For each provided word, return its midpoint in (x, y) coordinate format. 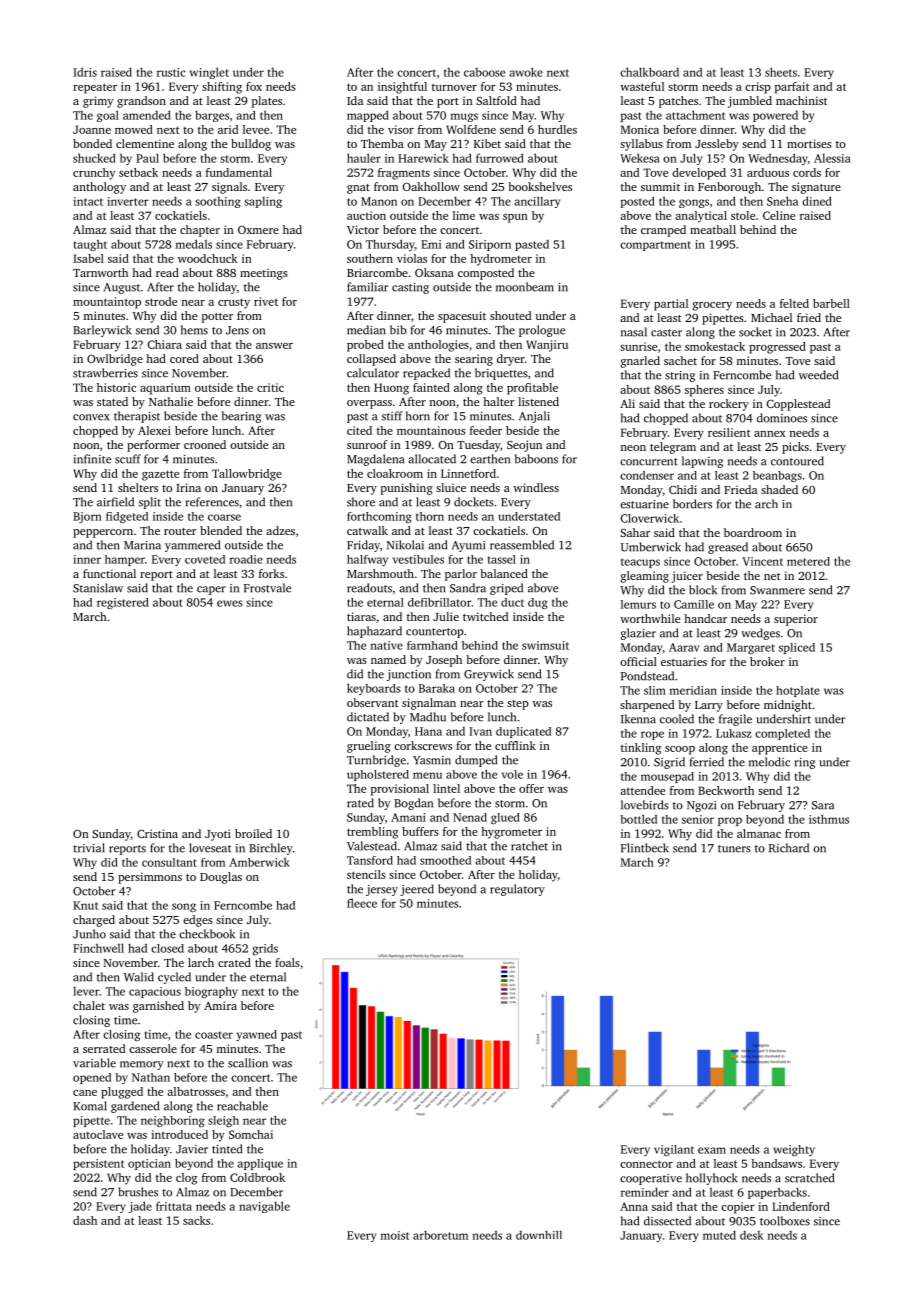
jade (140, 1207)
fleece (362, 903)
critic (270, 387)
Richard (789, 848)
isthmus (829, 819)
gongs (694, 203)
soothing (218, 202)
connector (646, 1164)
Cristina (157, 833)
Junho (89, 934)
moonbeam (525, 287)
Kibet (487, 143)
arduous (768, 172)
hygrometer (511, 833)
